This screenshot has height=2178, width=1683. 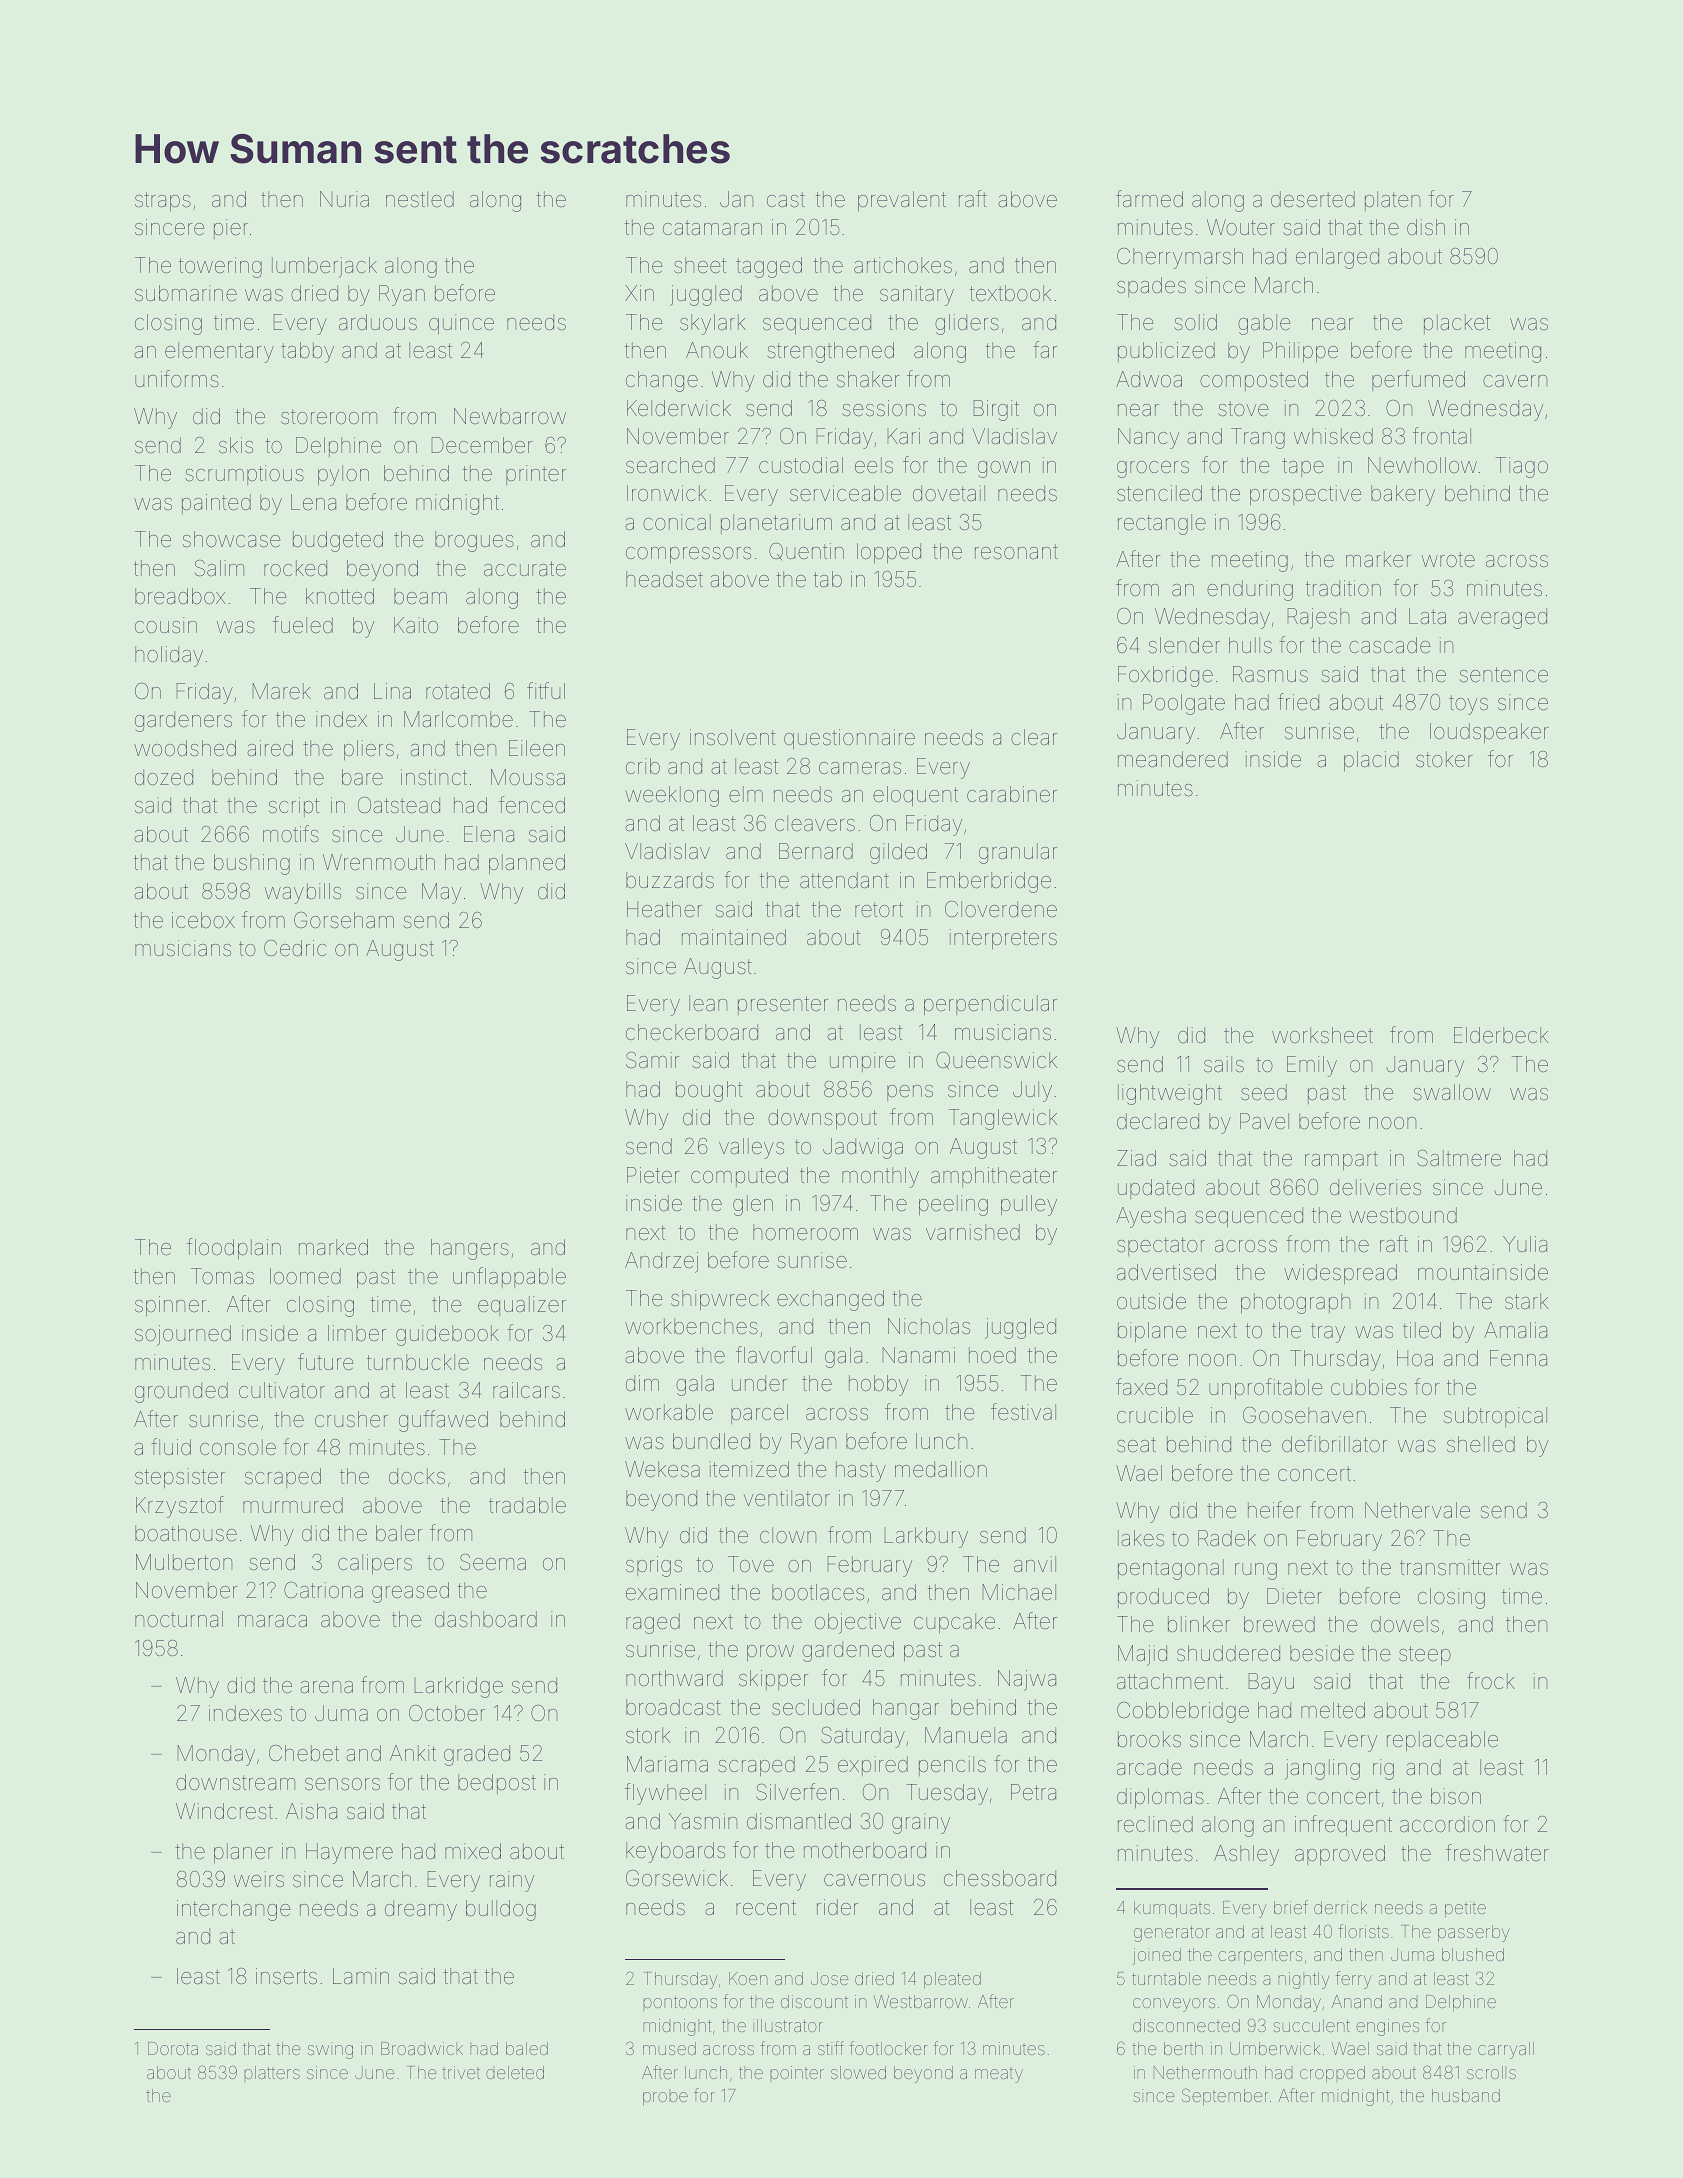 What do you see at coordinates (1341, 1161) in the screenshot?
I see `rampart` at bounding box center [1341, 1161].
